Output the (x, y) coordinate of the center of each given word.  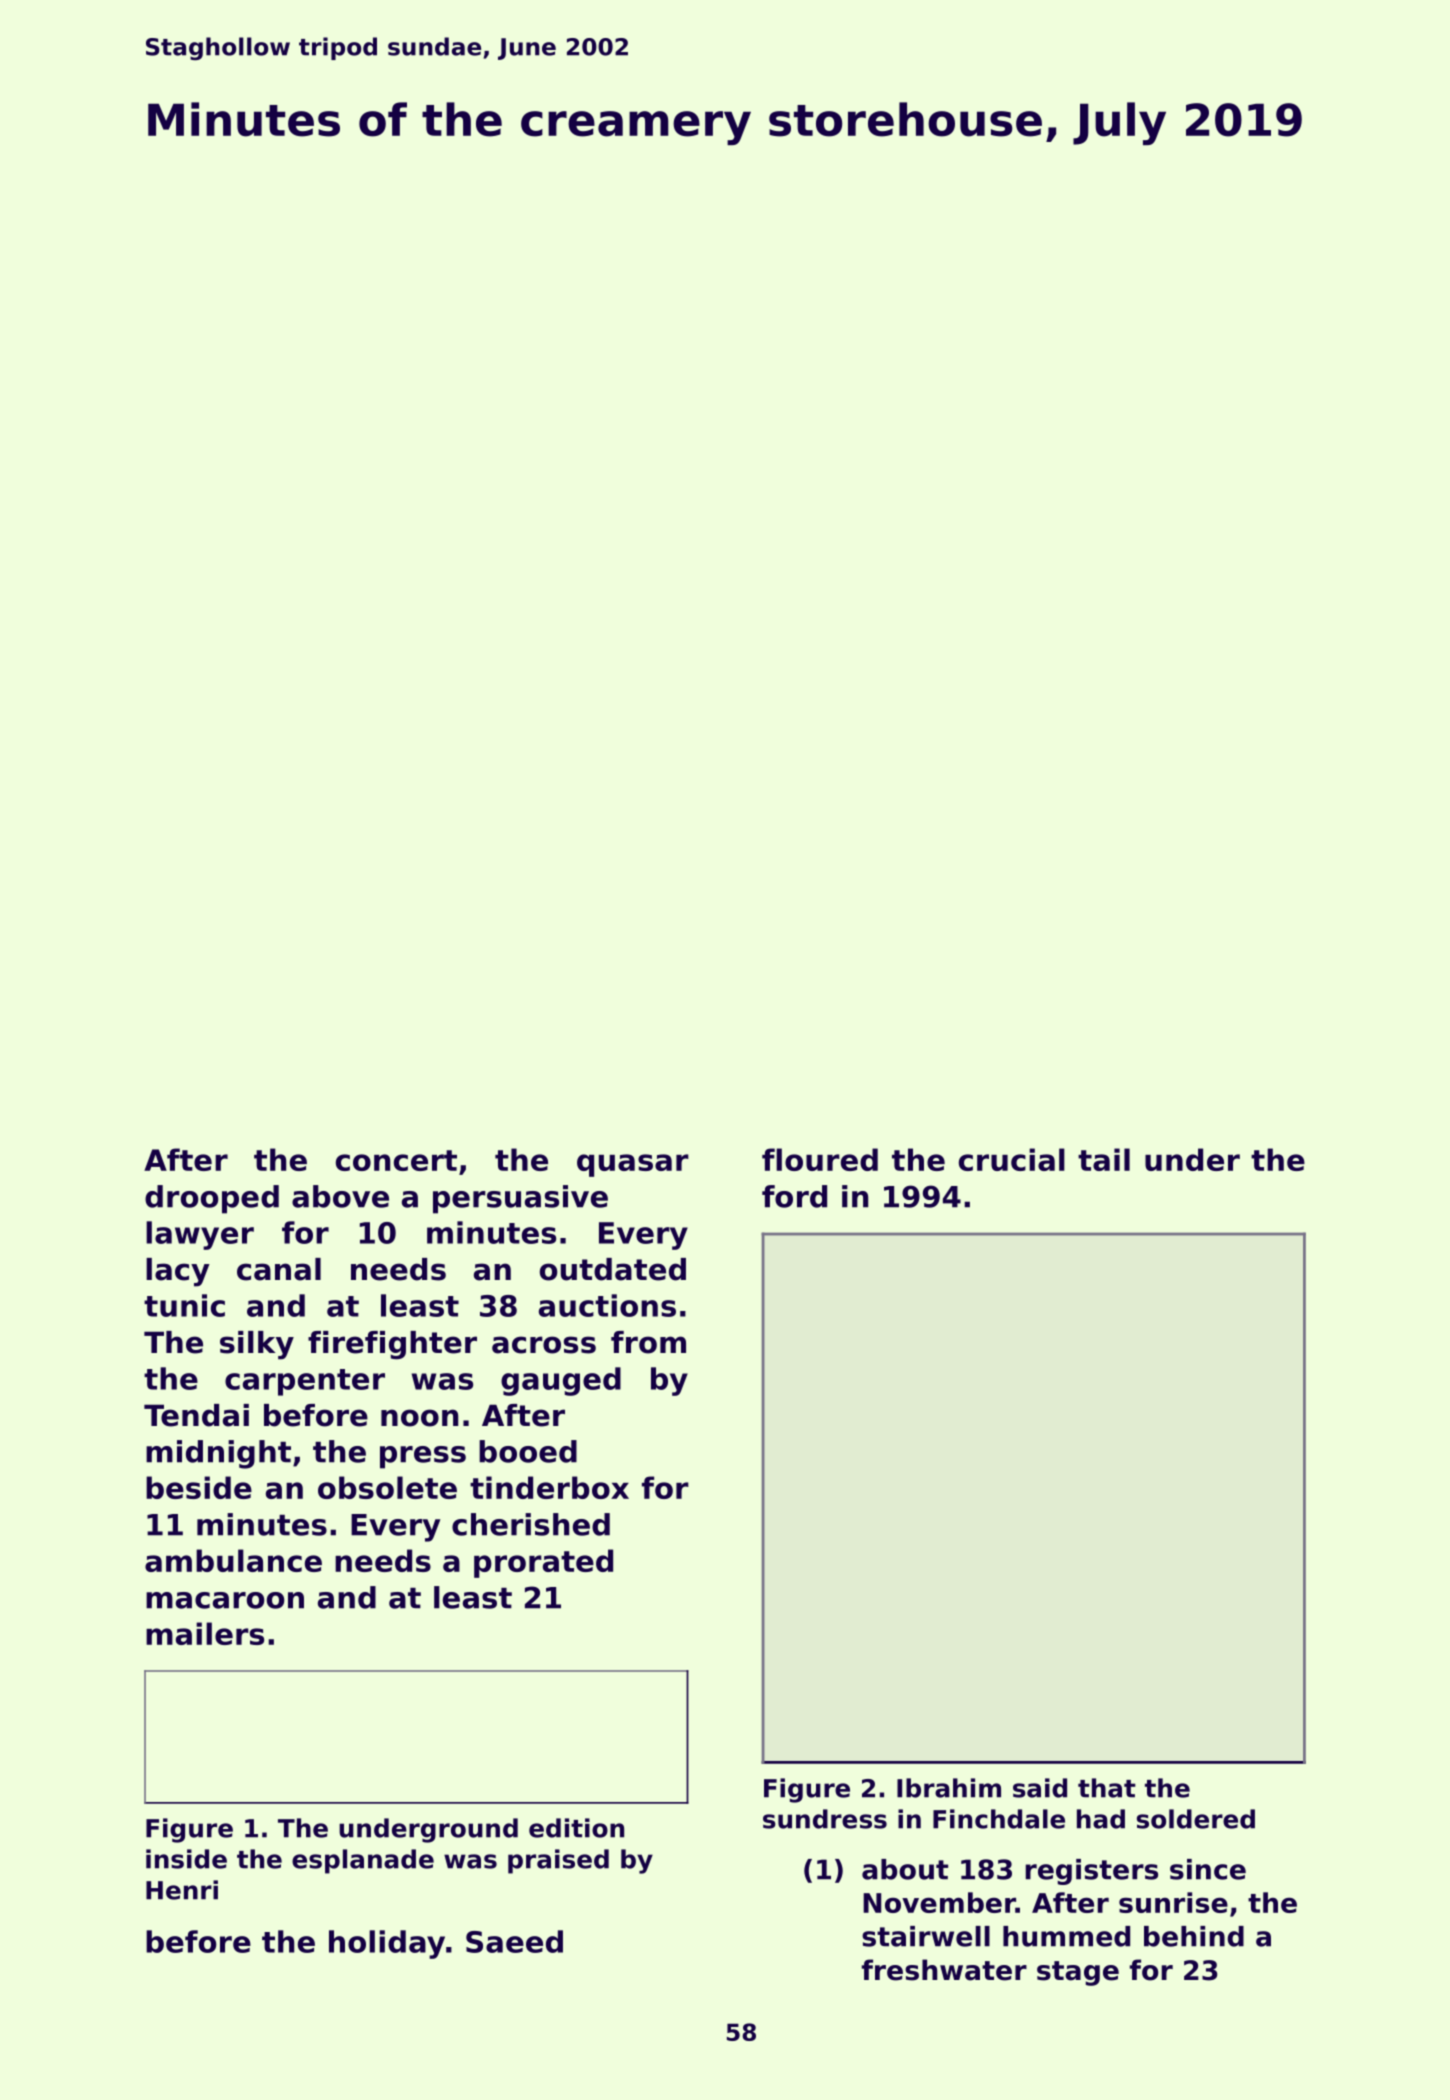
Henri (182, 1890)
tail (1104, 1159)
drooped (212, 1199)
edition (576, 1828)
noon (419, 1418)
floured (820, 1159)
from (648, 1342)
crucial (1012, 1159)
